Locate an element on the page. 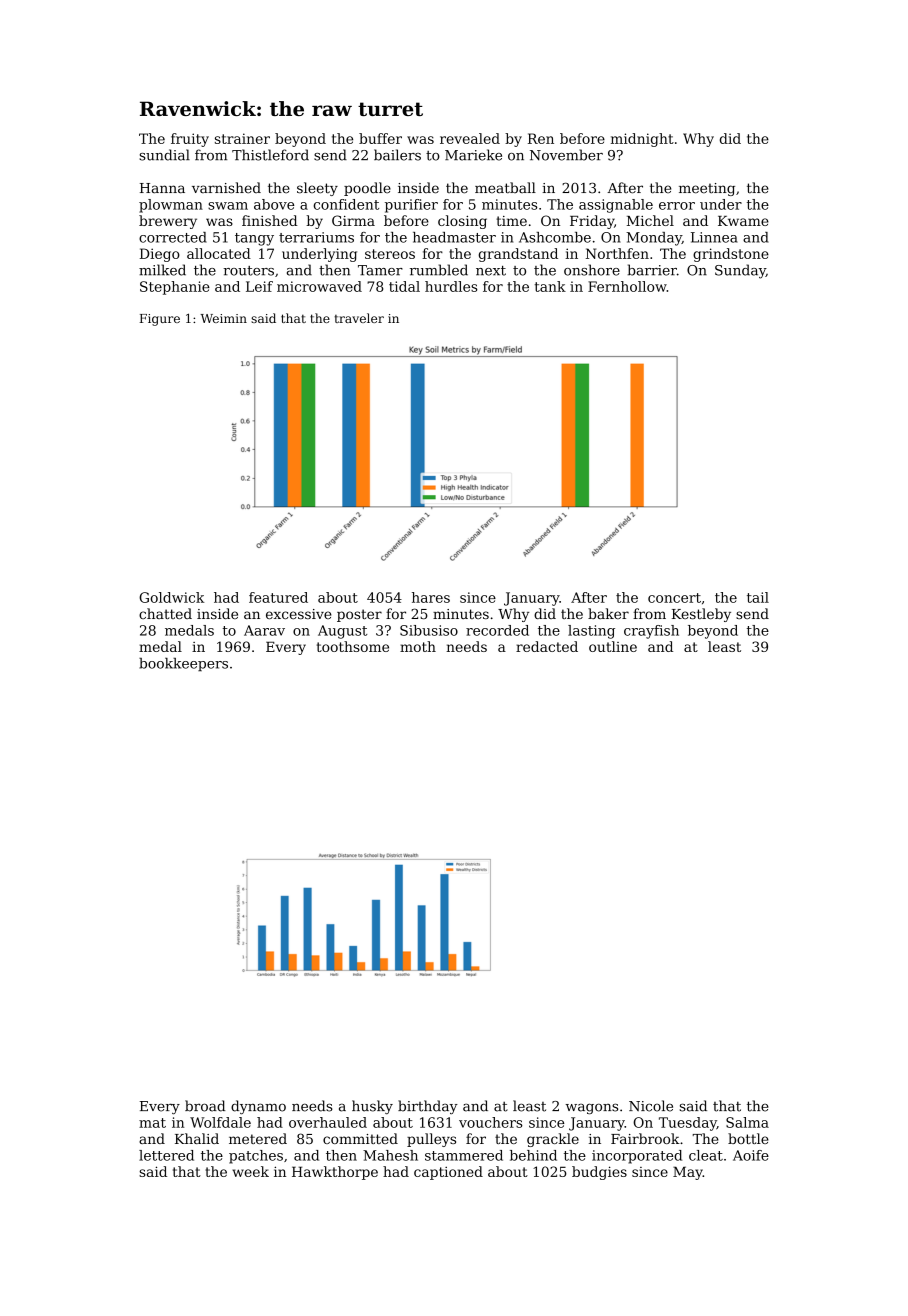 Image resolution: width=908 pixels, height=1316 pixels. baker is located at coordinates (608, 613).
